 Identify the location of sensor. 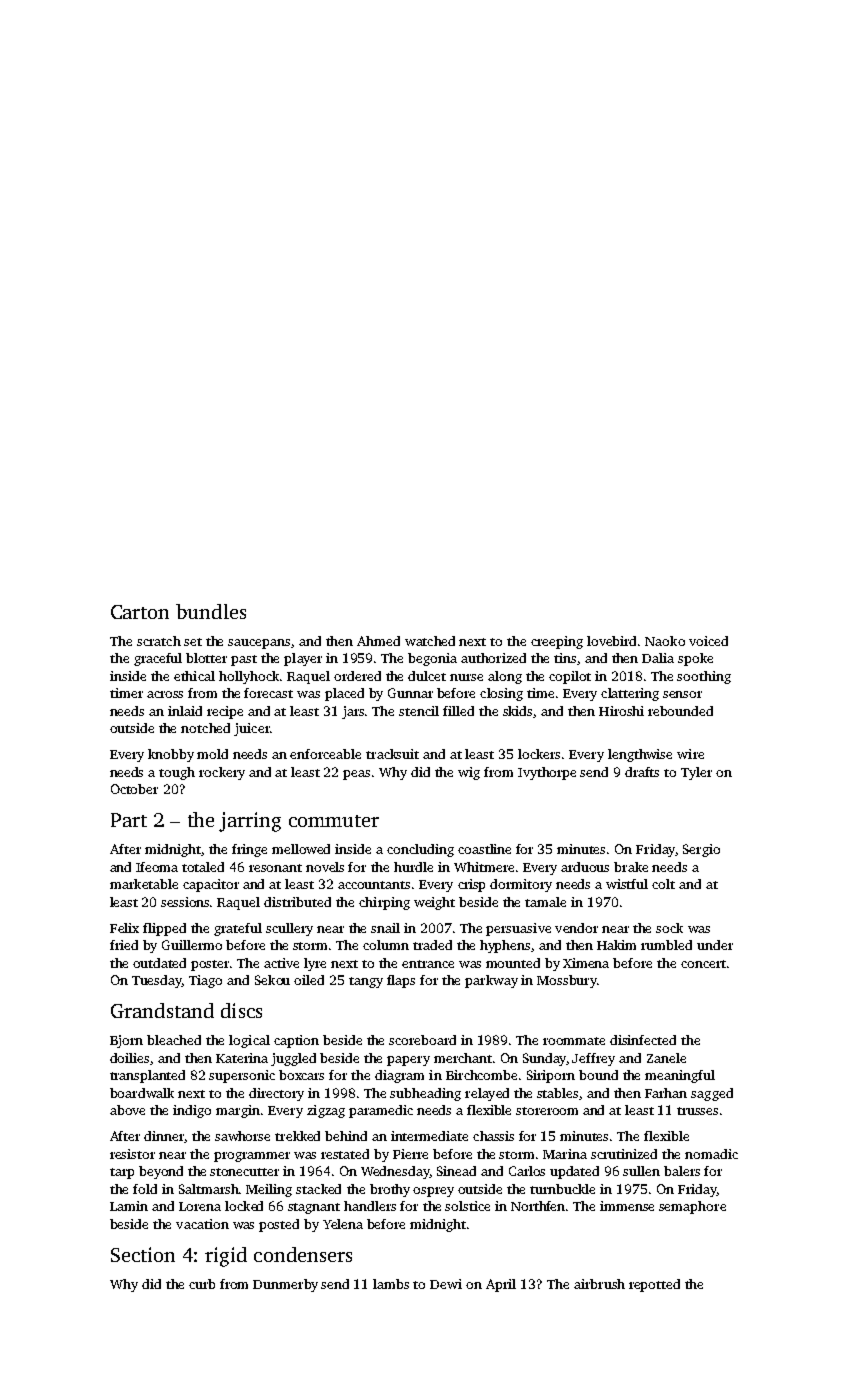
(682, 694).
